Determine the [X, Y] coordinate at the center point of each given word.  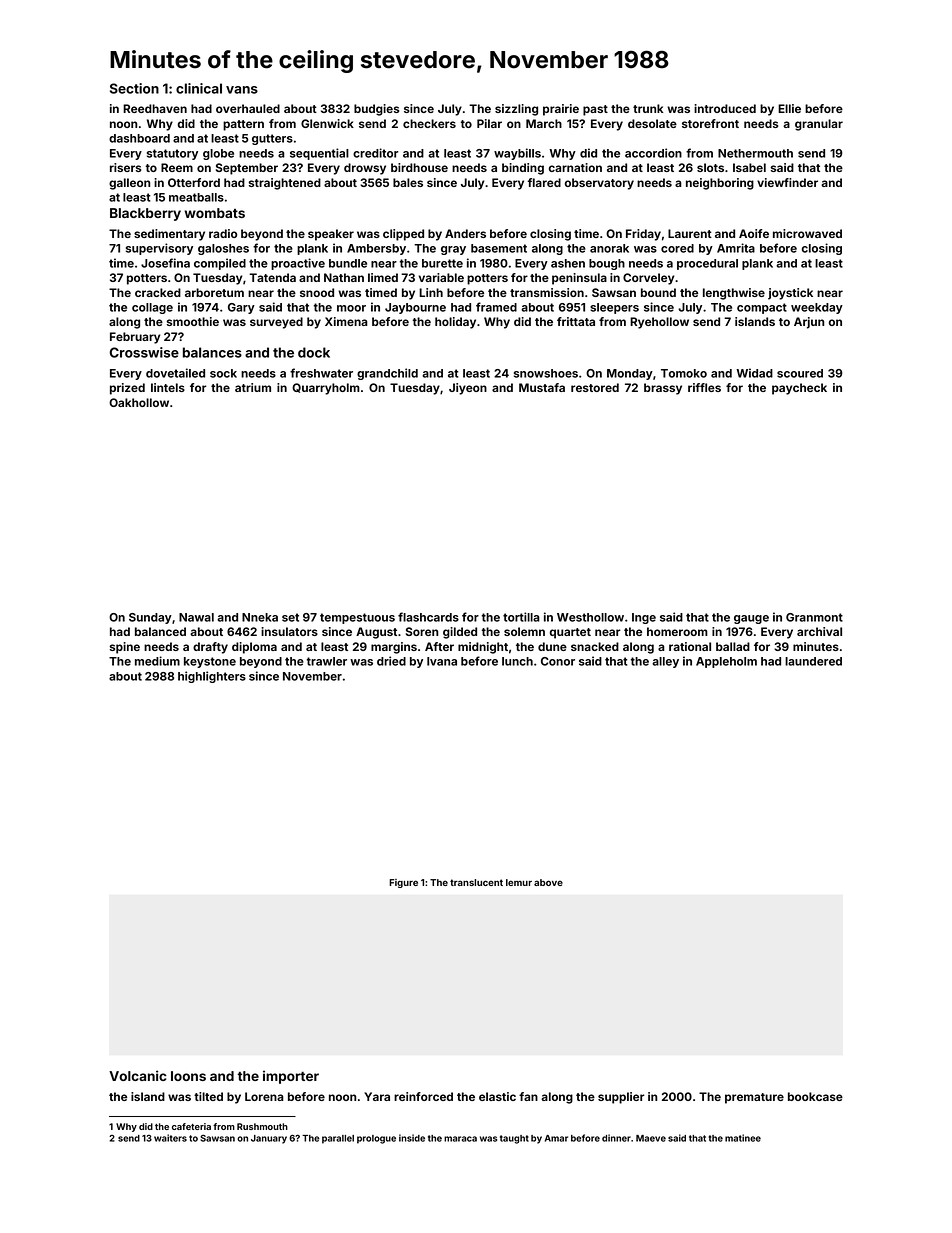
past [595, 110]
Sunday [150, 618]
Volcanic [138, 1075]
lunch [517, 661]
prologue [376, 1139]
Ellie [789, 108]
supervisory [159, 249]
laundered [813, 661]
